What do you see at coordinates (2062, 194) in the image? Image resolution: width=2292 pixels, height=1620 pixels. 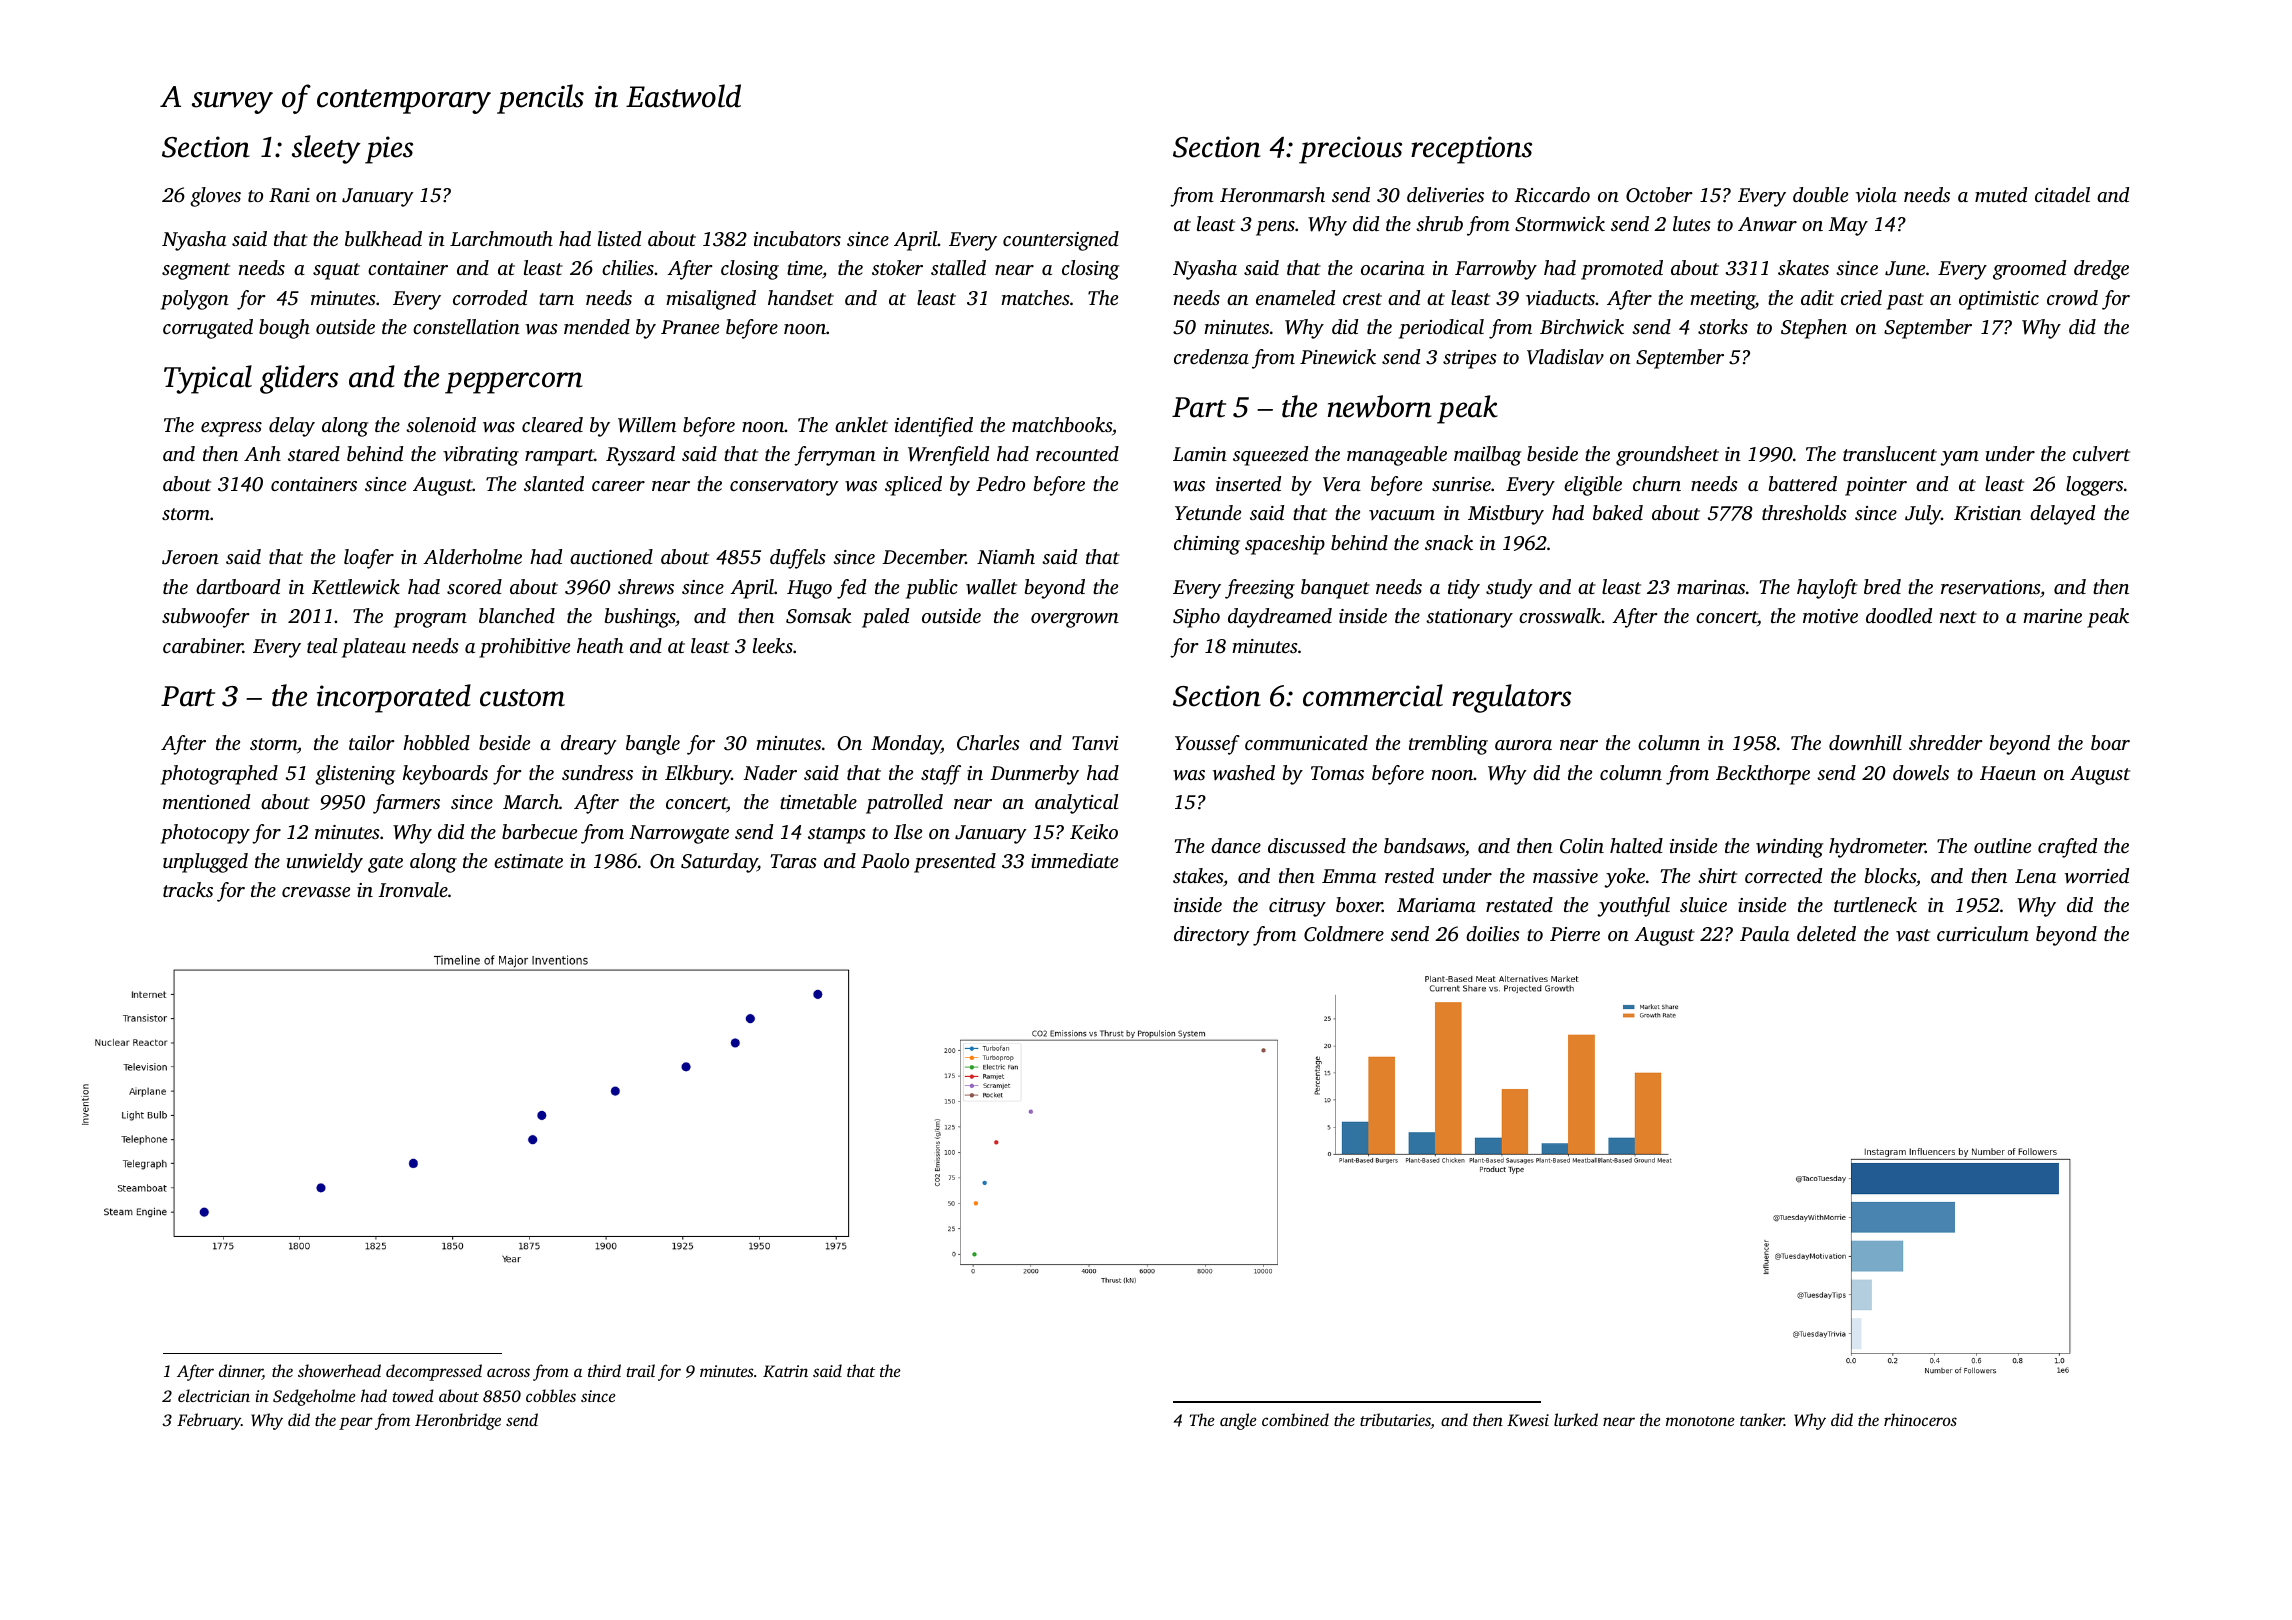 I see `citadel` at bounding box center [2062, 194].
